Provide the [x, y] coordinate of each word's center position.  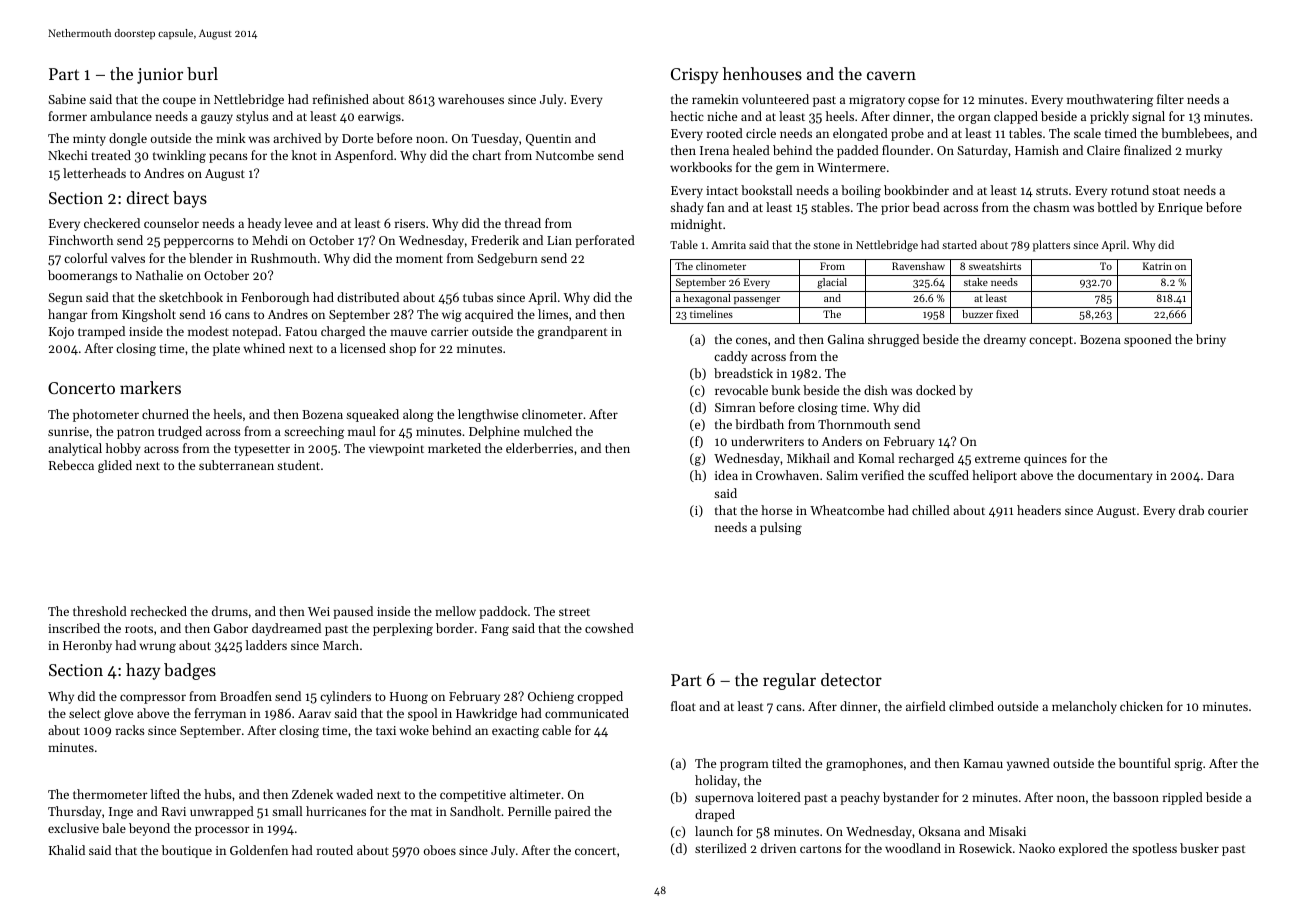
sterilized [721, 848]
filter [1170, 99]
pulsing [781, 528]
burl [202, 73]
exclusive [73, 828]
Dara [1220, 475]
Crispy [695, 76]
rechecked [159, 611]
